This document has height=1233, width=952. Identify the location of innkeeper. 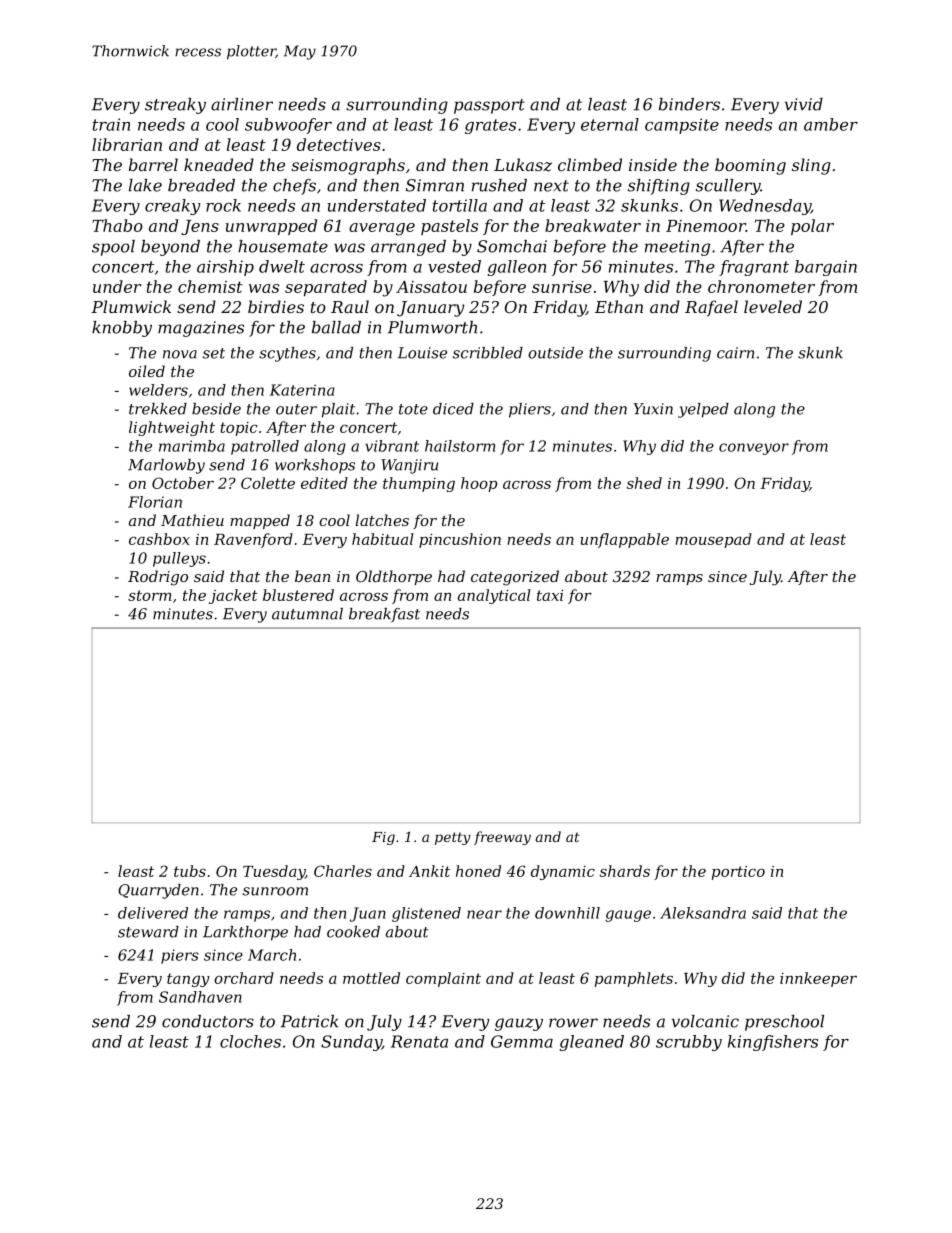
(818, 979).
